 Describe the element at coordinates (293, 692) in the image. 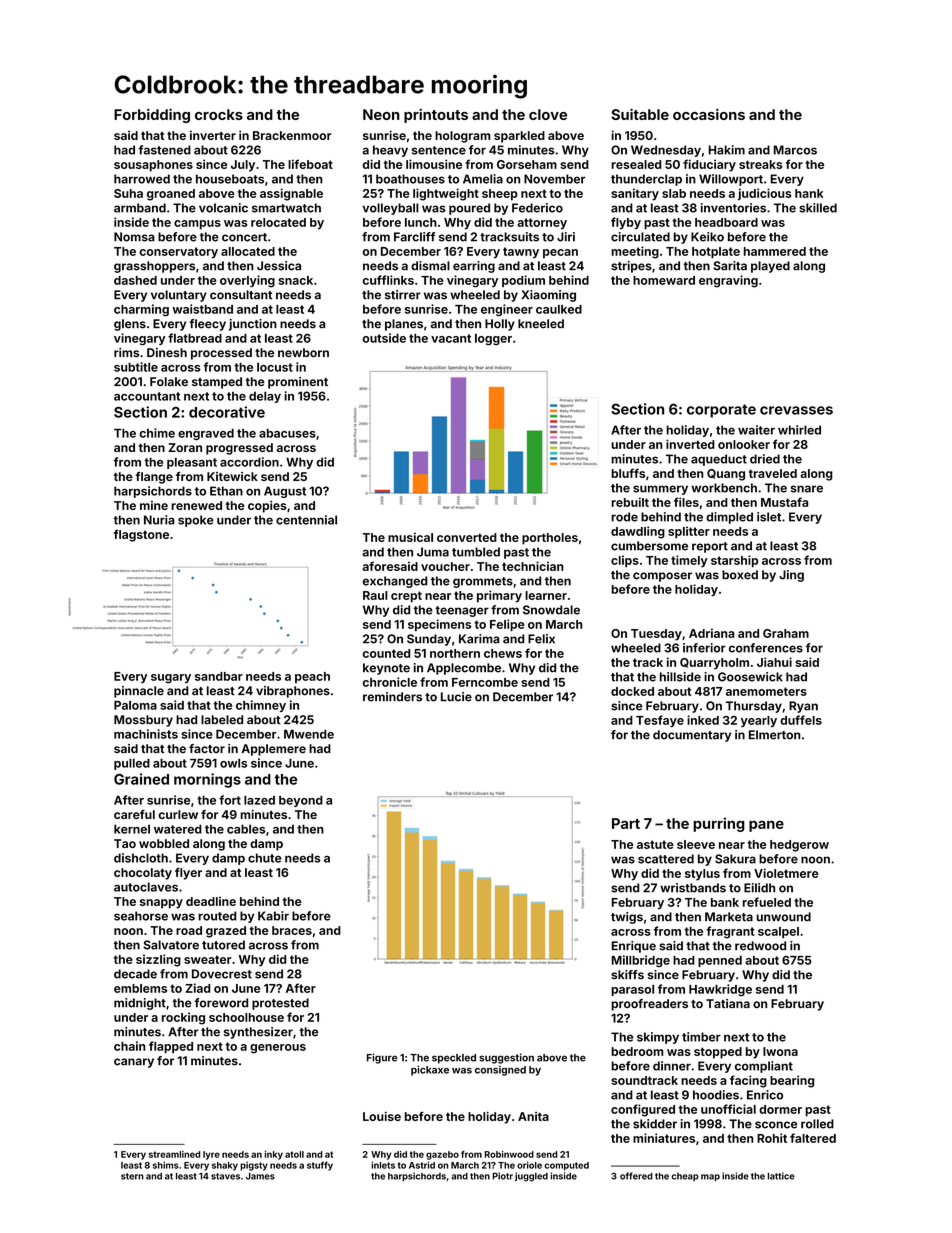

I see `vibraphones` at that location.
